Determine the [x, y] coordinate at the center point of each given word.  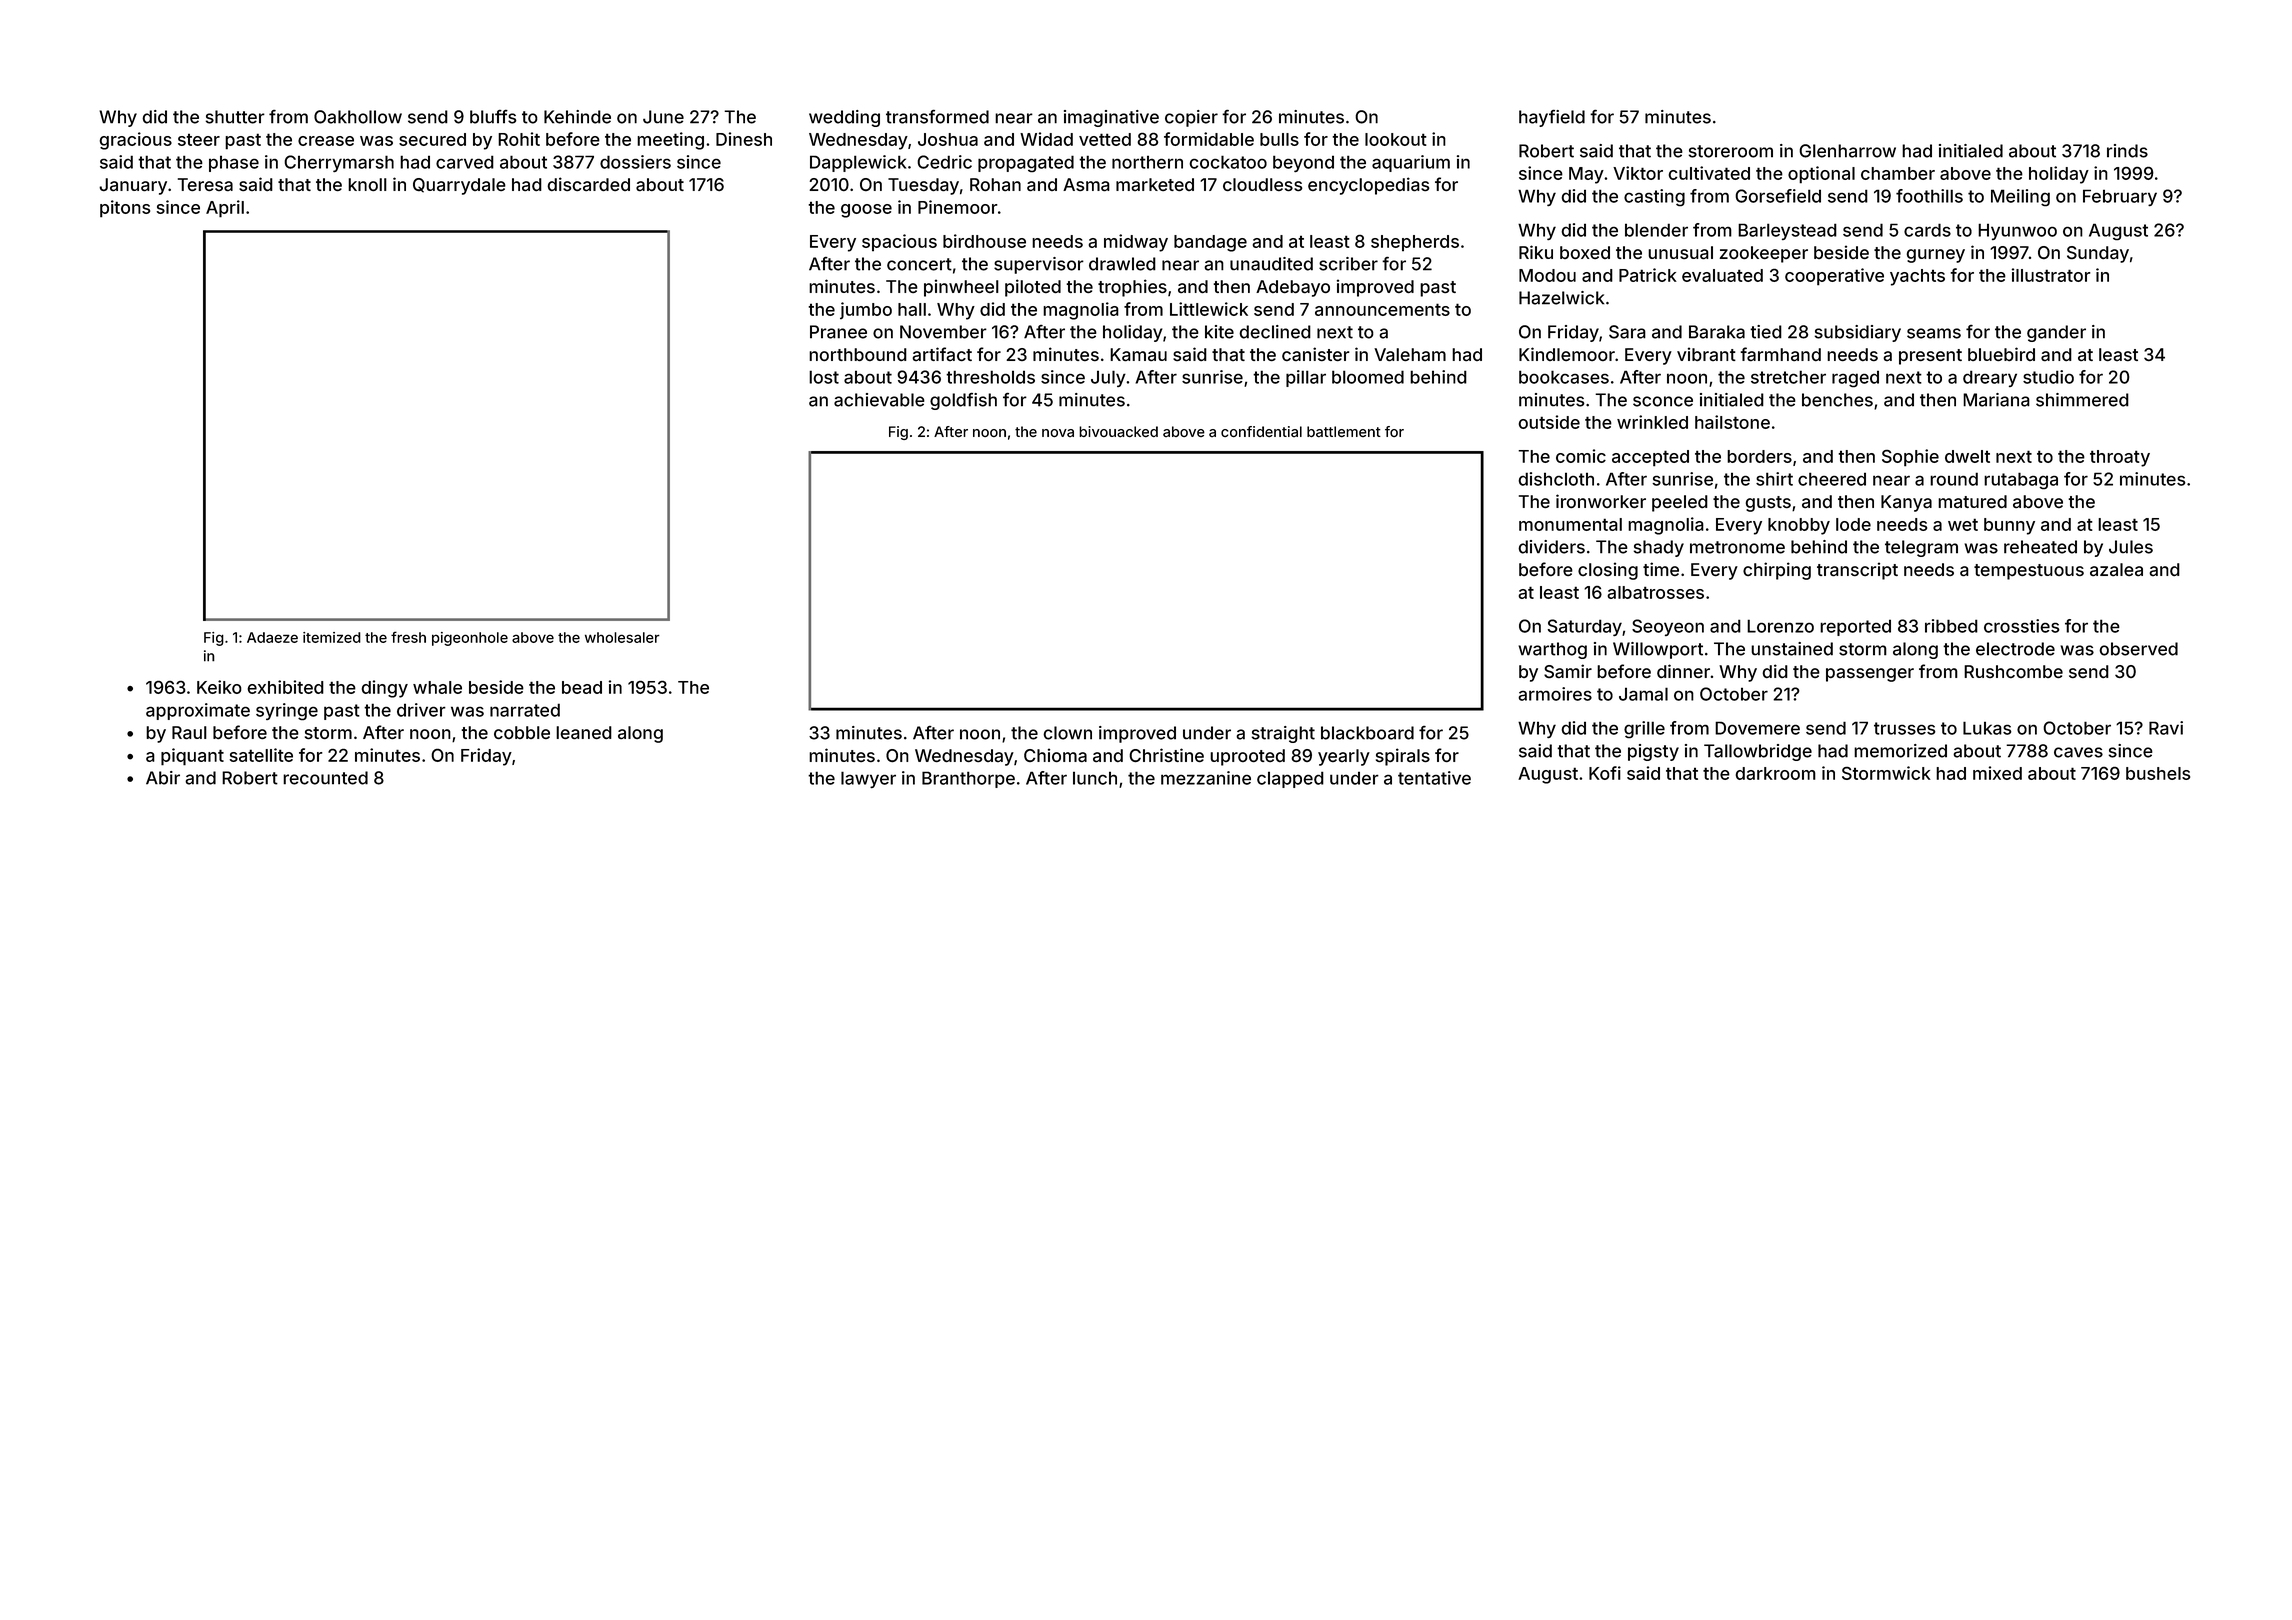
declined [1275, 332]
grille [1644, 729]
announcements [1382, 309]
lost [824, 377]
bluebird [2001, 354]
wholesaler [622, 637]
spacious [899, 242]
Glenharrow [1847, 151]
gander [2056, 333]
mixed [1997, 773]
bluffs [493, 117]
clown [1067, 733]
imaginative [1111, 118]
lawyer [868, 779]
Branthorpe [968, 779]
